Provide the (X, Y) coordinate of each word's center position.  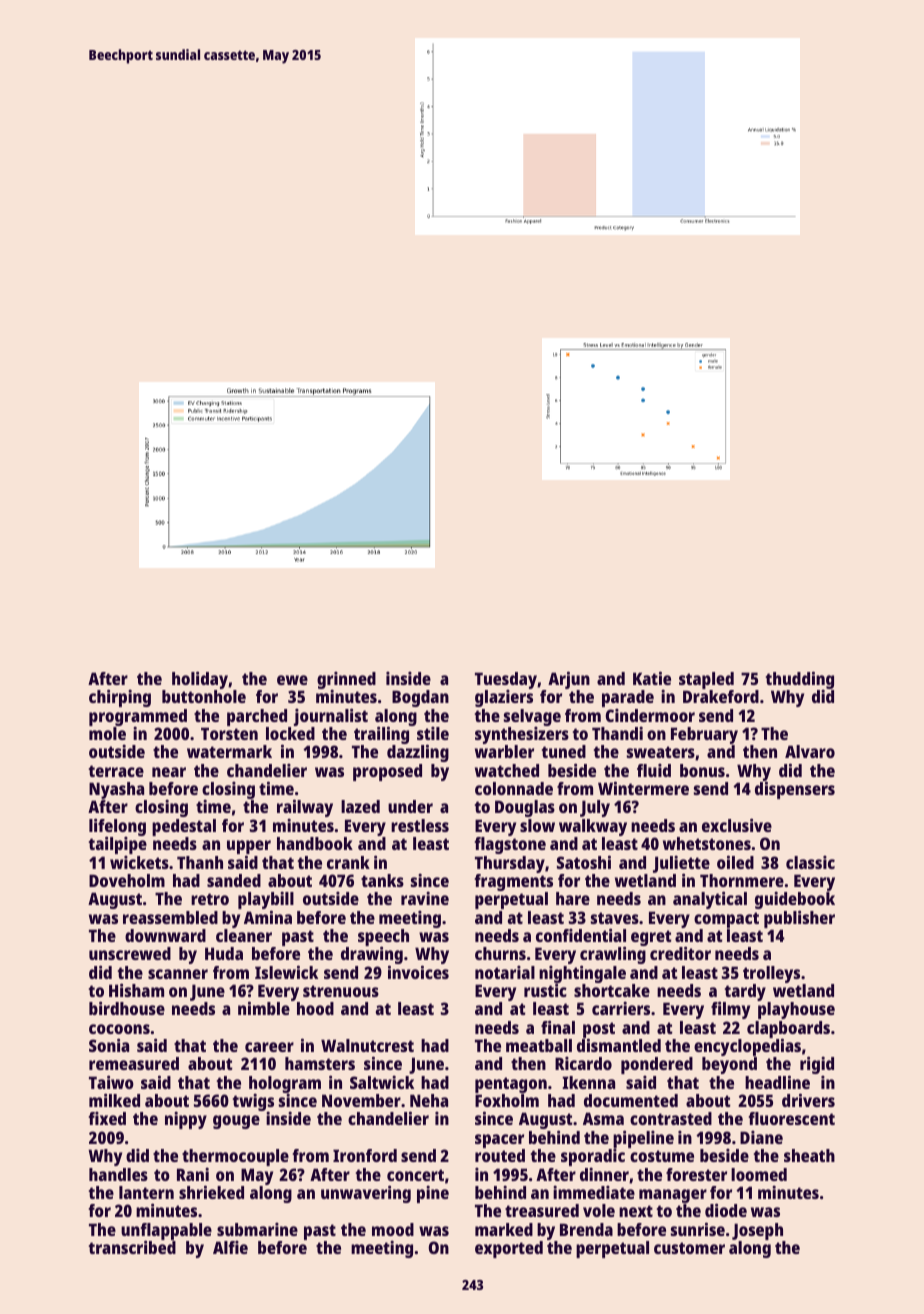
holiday (200, 680)
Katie (652, 678)
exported (509, 1249)
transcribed (132, 1247)
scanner (178, 974)
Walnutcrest (367, 1045)
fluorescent (791, 1118)
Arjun (569, 680)
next (636, 1211)
